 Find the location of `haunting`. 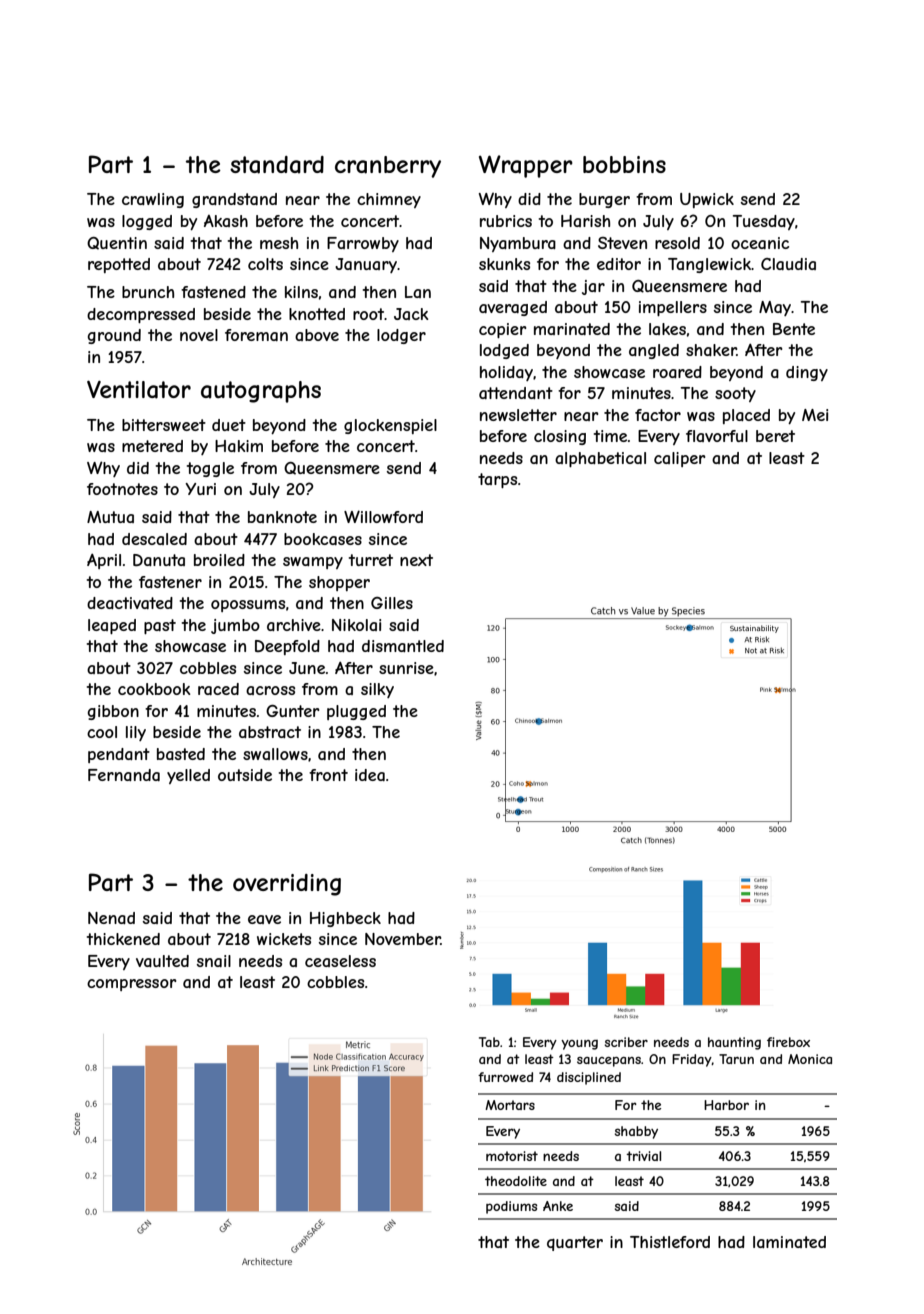

haunting is located at coordinates (734, 1043).
